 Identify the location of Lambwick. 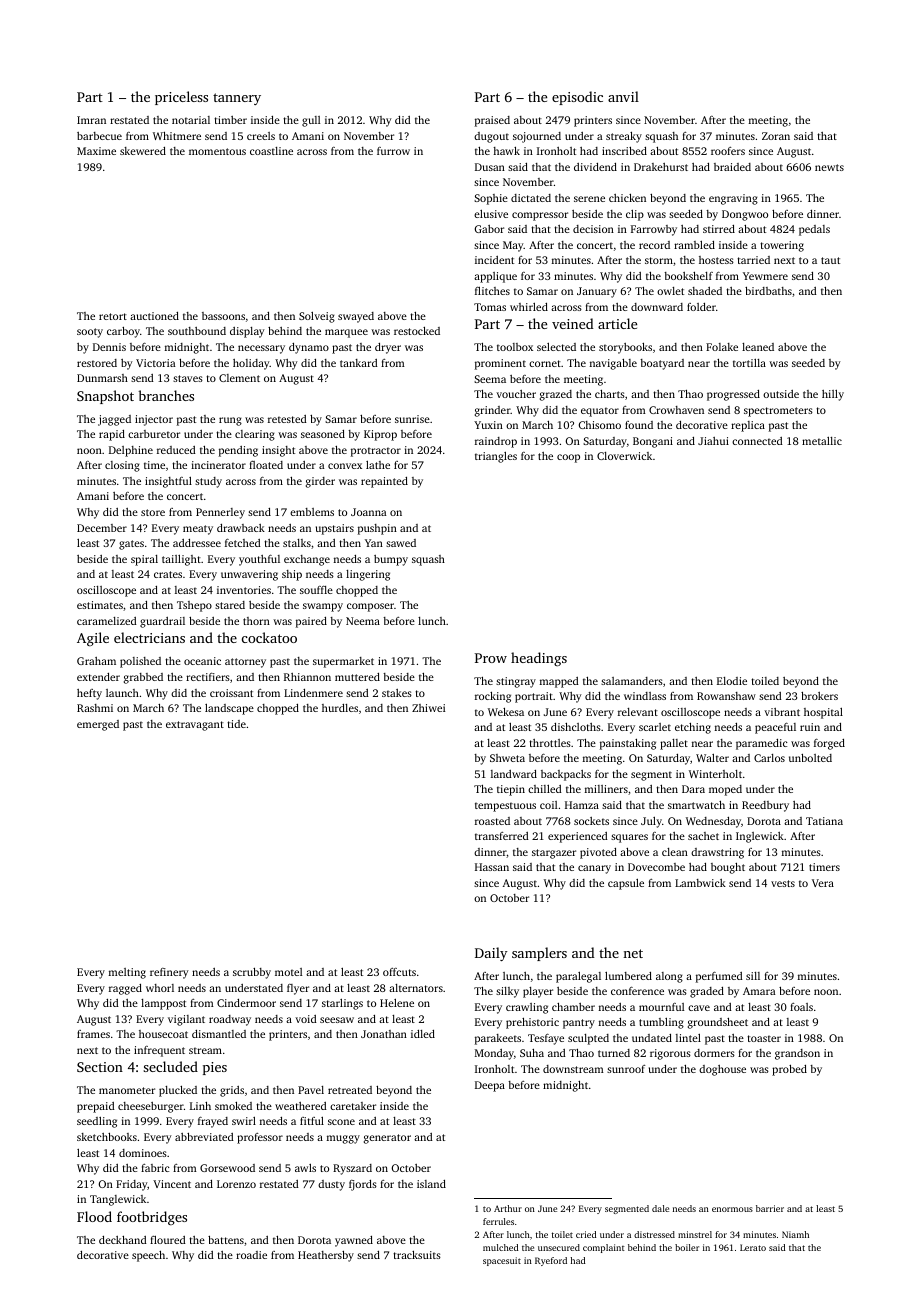
(700, 883).
